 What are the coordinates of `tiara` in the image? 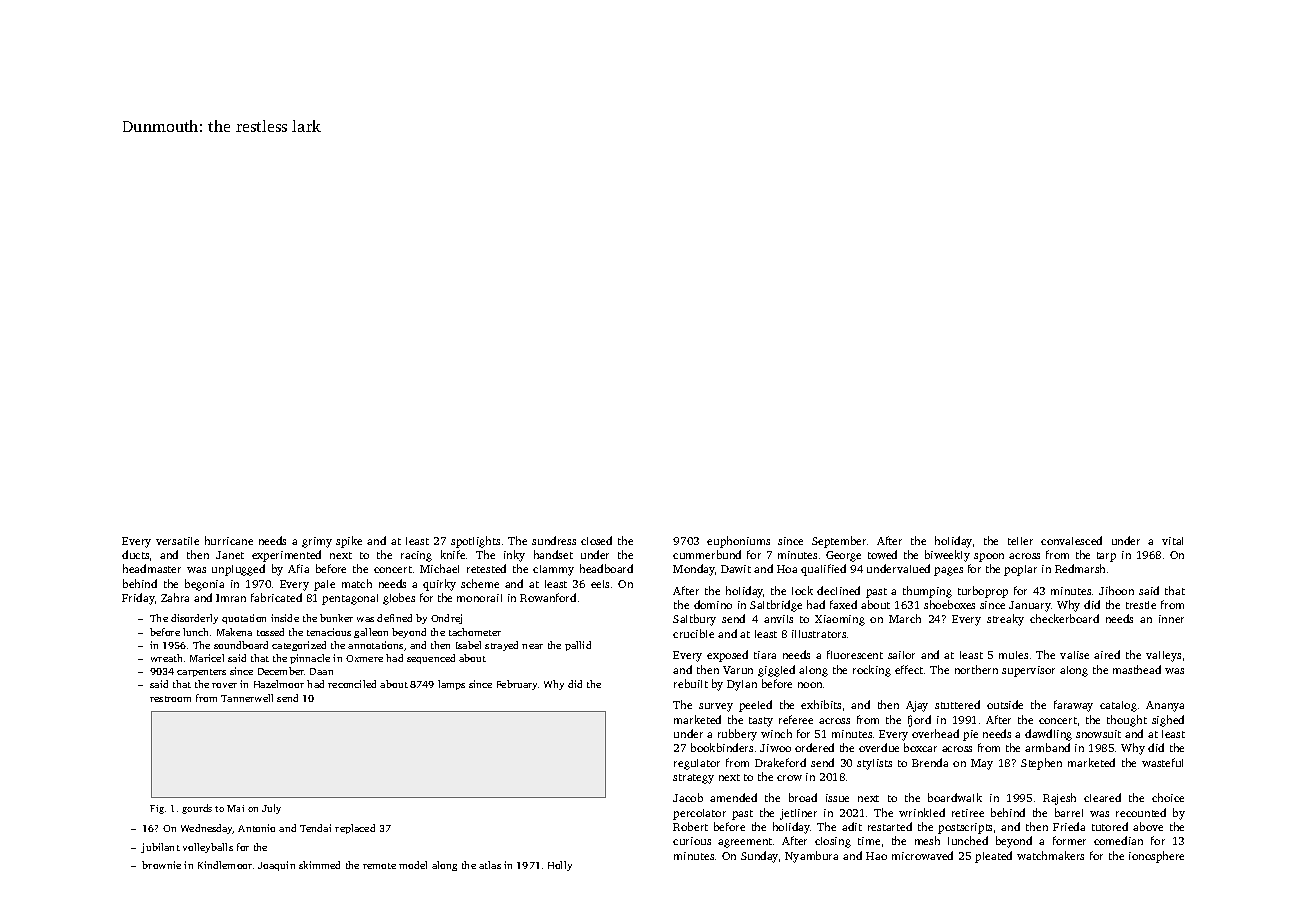 It's located at (765, 655).
